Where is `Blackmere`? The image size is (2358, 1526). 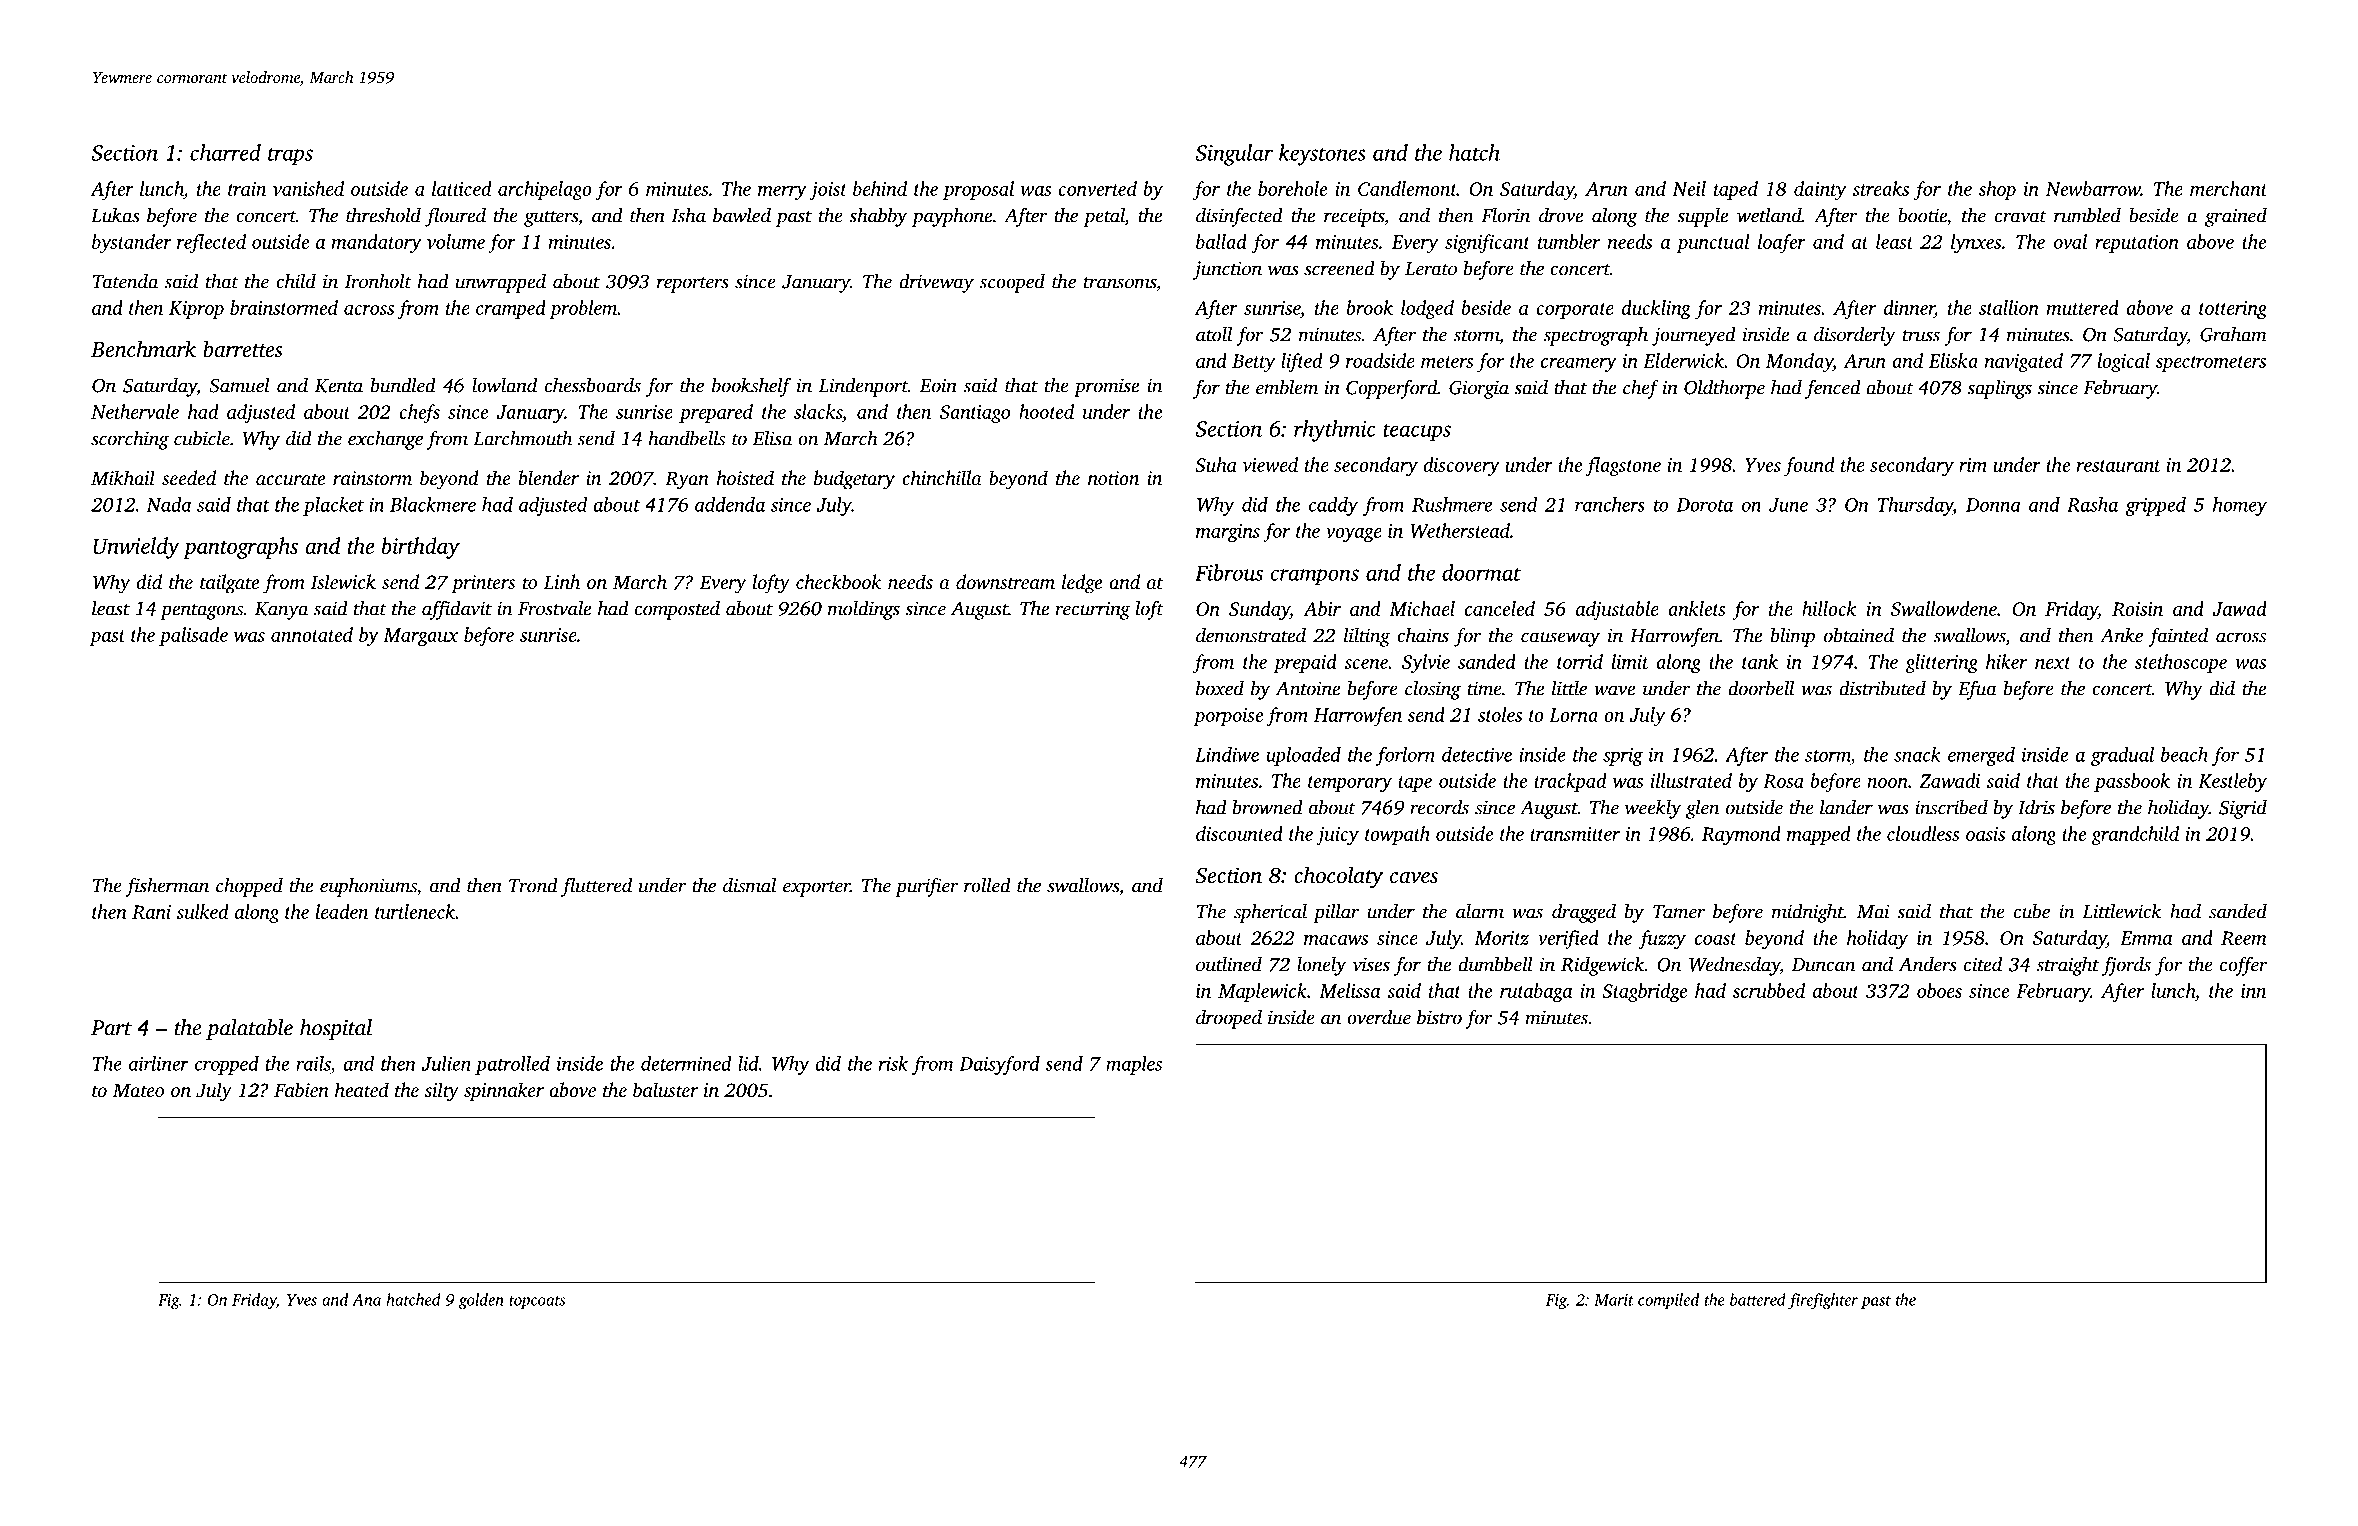 Blackmere is located at coordinates (433, 504).
